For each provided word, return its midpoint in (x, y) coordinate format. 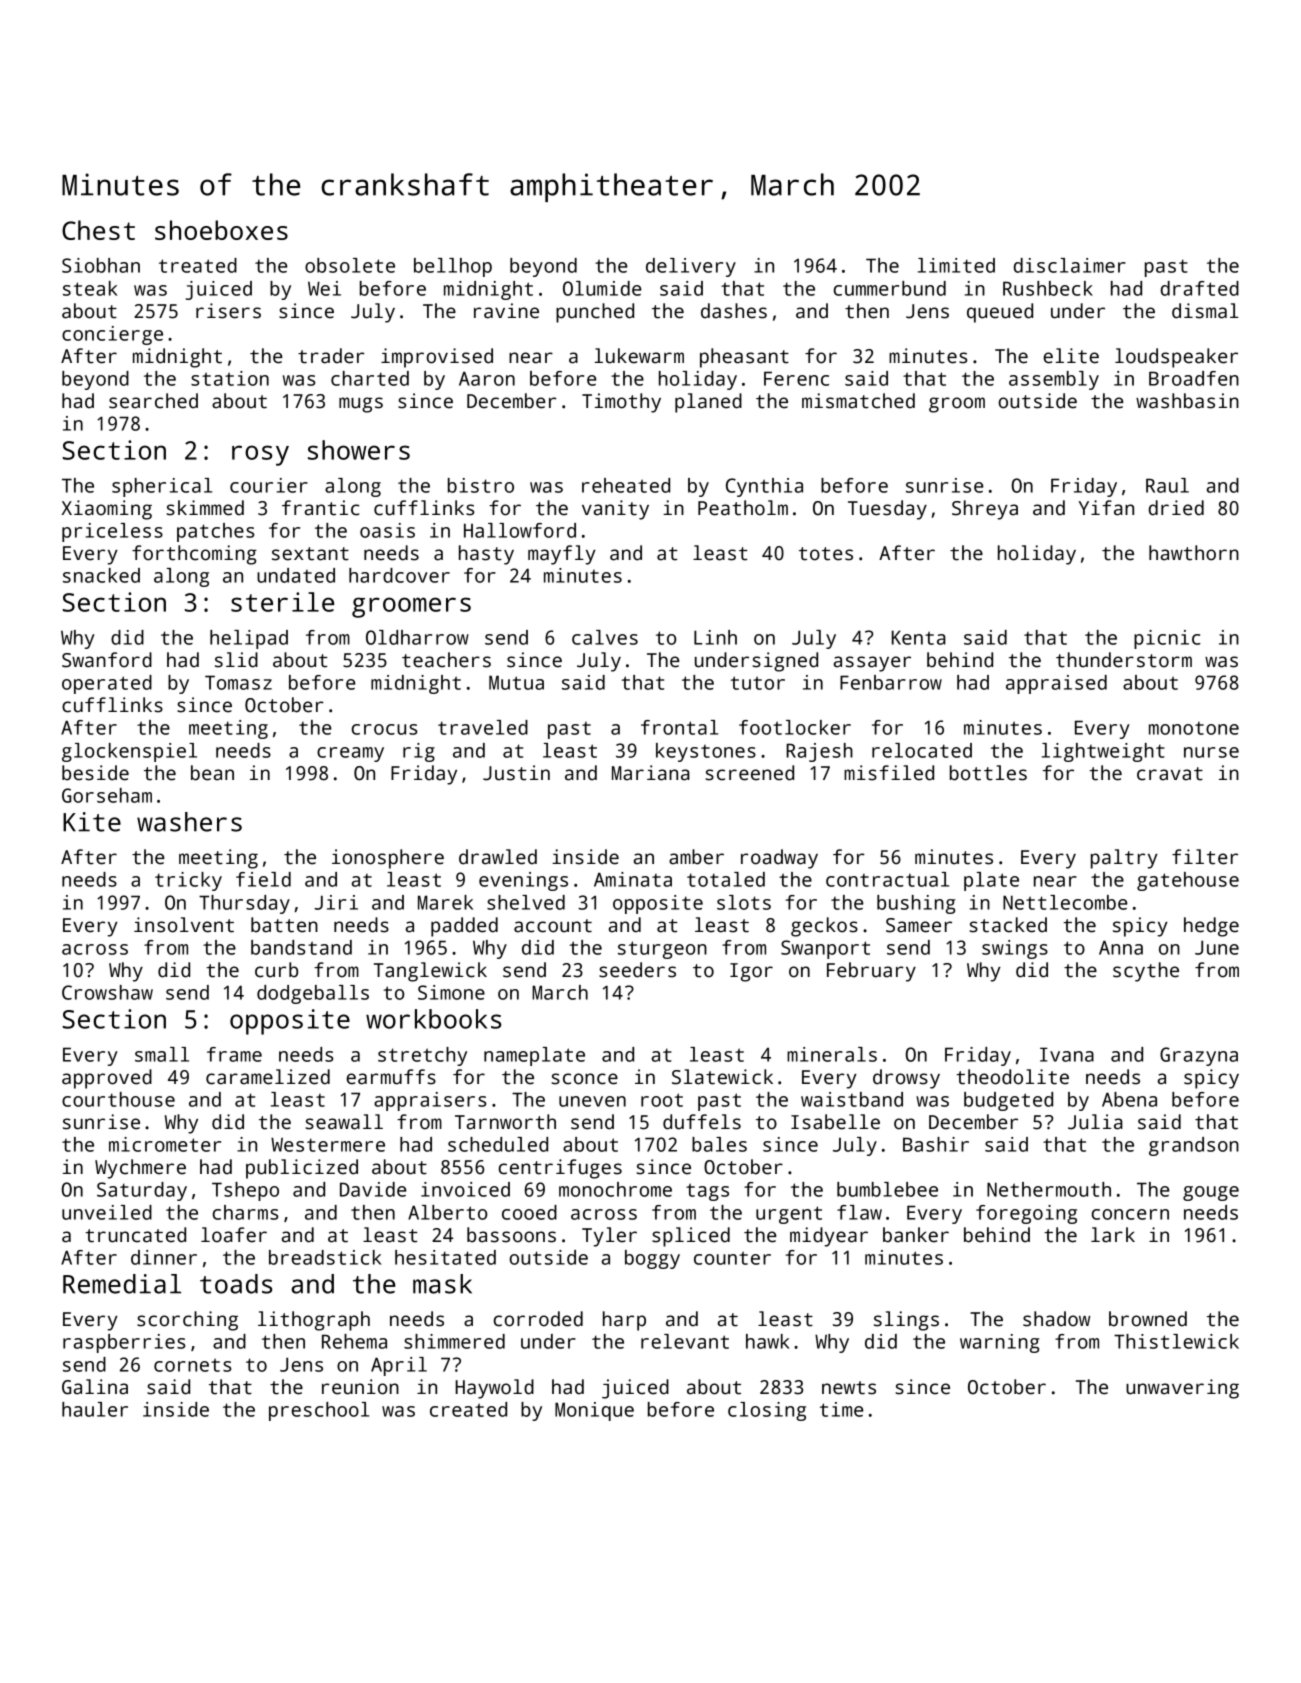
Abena (1129, 1099)
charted (370, 378)
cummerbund (890, 288)
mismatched (858, 401)
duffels (702, 1122)
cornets (192, 1365)
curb (276, 970)
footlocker (795, 727)
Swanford (107, 660)
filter (1205, 857)
